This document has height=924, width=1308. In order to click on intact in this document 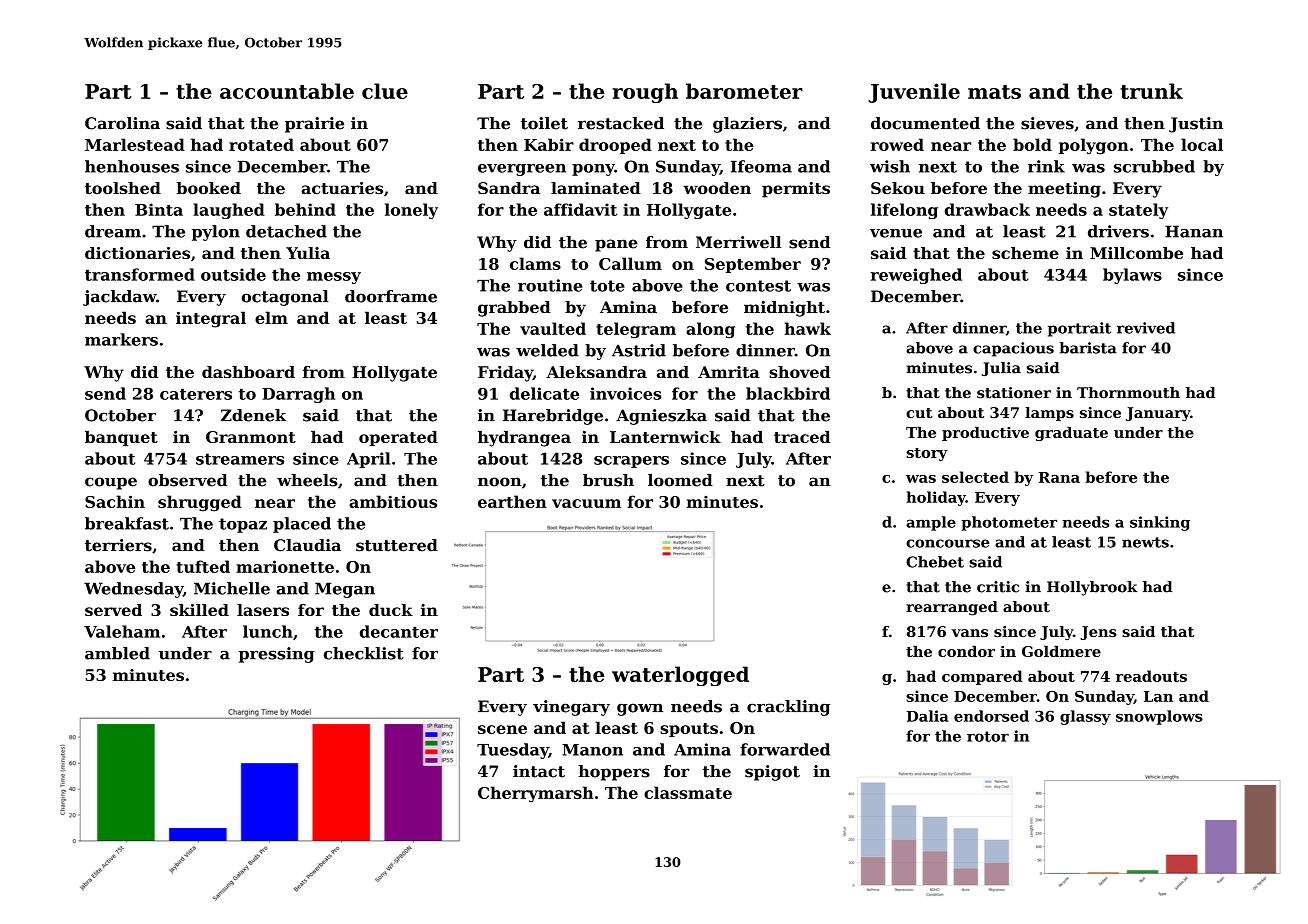, I will do `click(539, 771)`.
